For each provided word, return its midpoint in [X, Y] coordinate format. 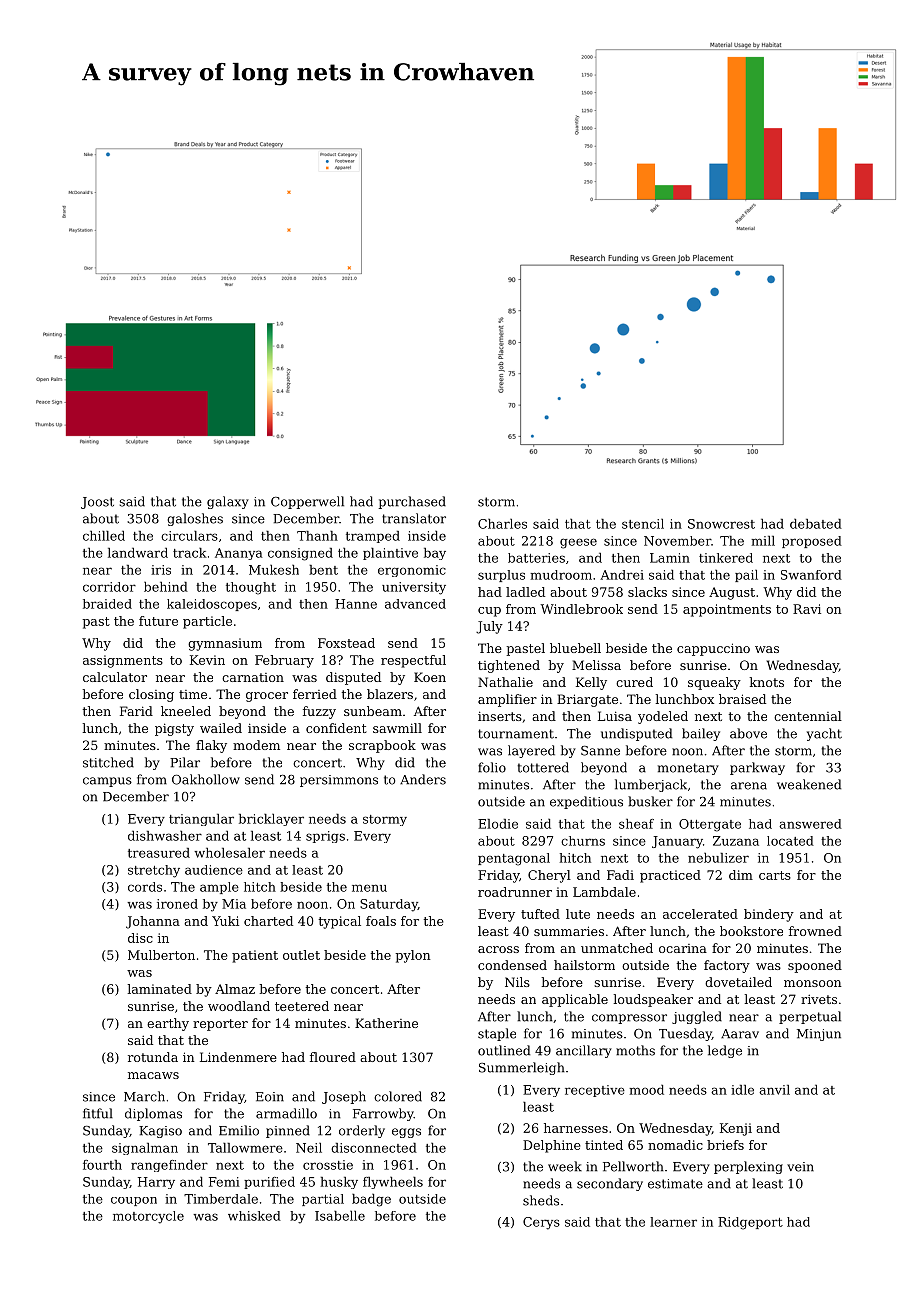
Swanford [811, 575]
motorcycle [148, 1217]
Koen [430, 677]
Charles [502, 524]
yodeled [663, 717]
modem [256, 745]
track [190, 553]
